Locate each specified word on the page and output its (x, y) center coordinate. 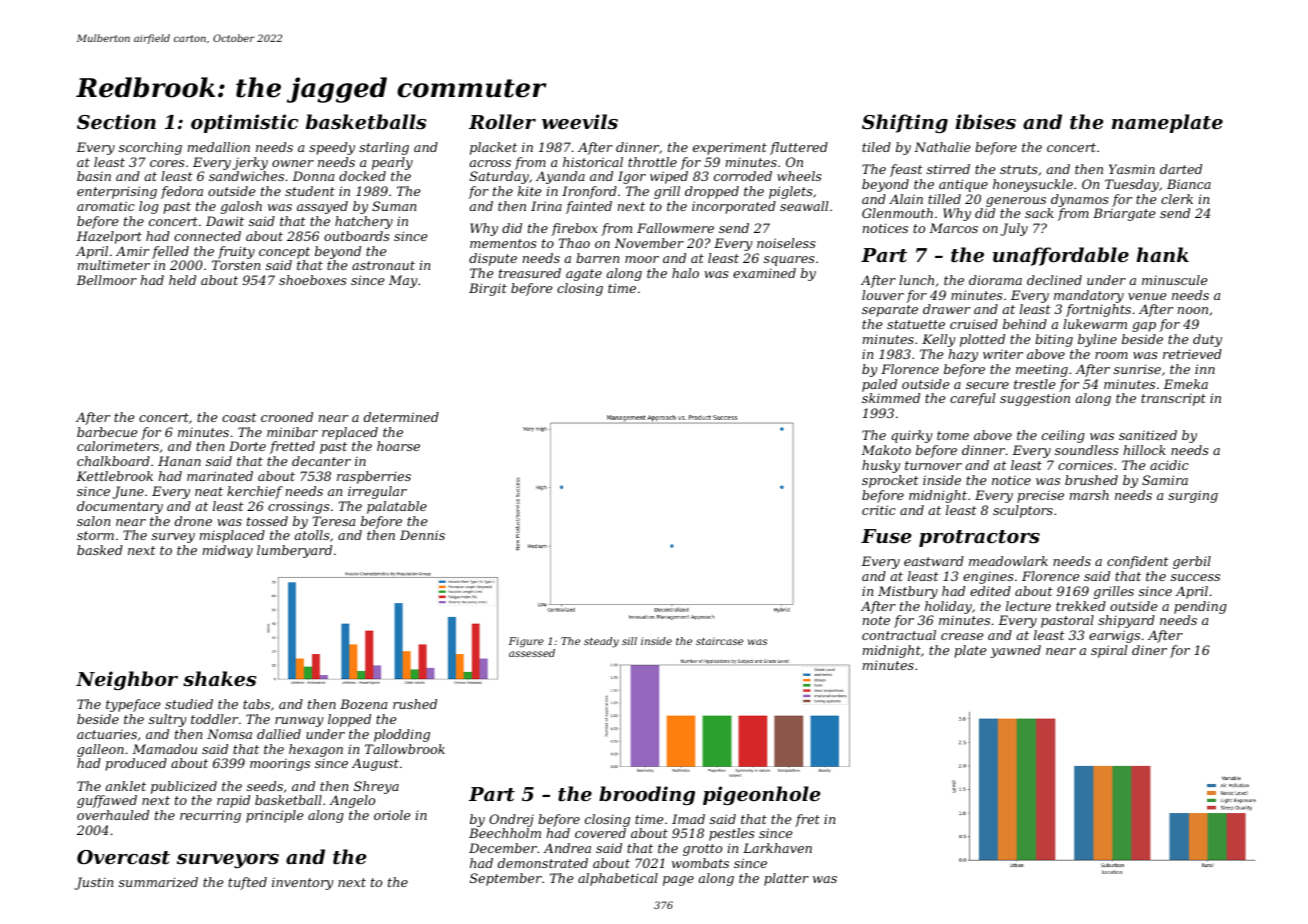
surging (1193, 496)
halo (685, 273)
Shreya (376, 787)
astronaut (383, 265)
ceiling (1063, 436)
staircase (719, 641)
